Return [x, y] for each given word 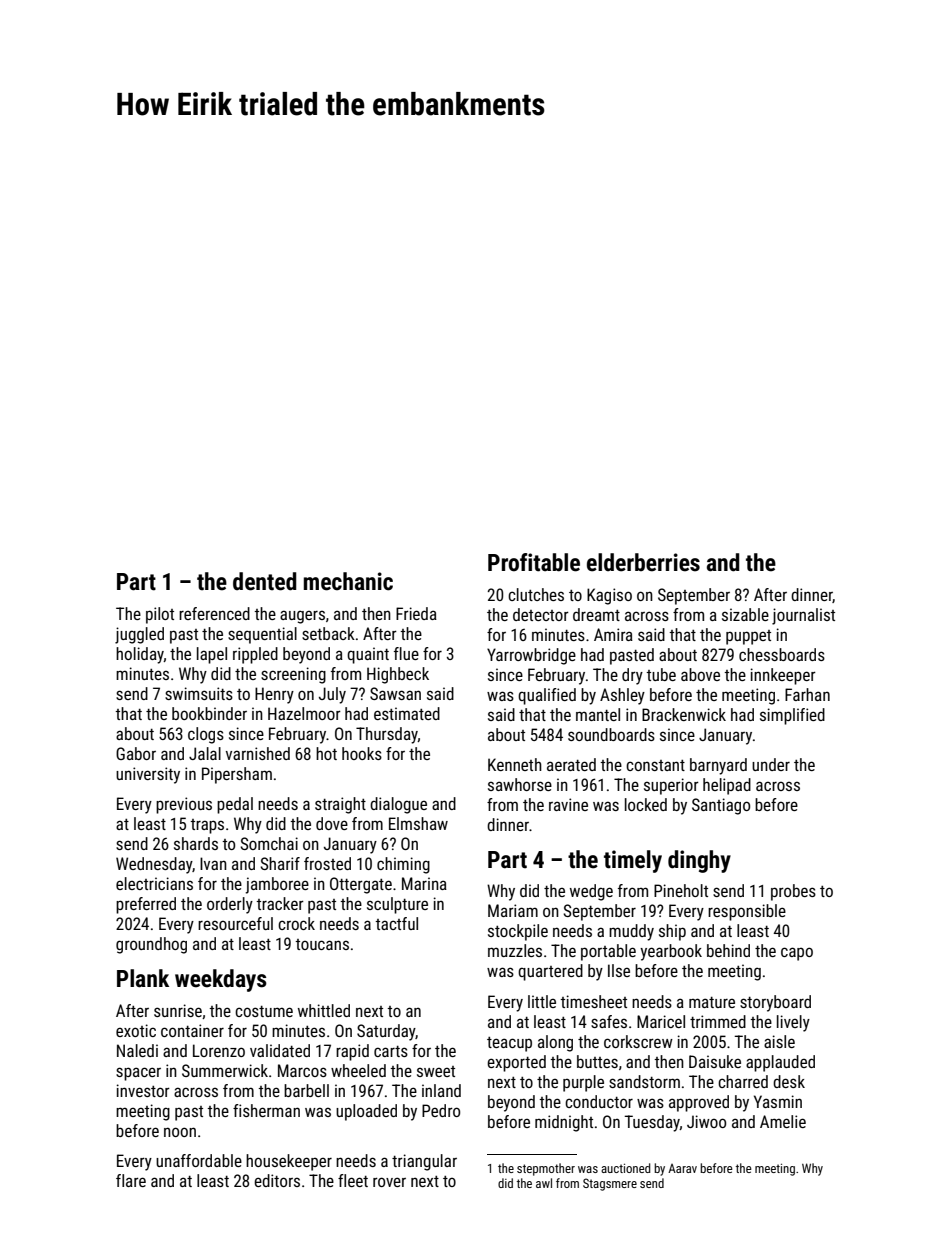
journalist [803, 616]
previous [184, 805]
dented [265, 581]
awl [544, 1183]
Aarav [682, 1168]
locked [646, 804]
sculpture [397, 905]
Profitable [534, 562]
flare [131, 1180]
